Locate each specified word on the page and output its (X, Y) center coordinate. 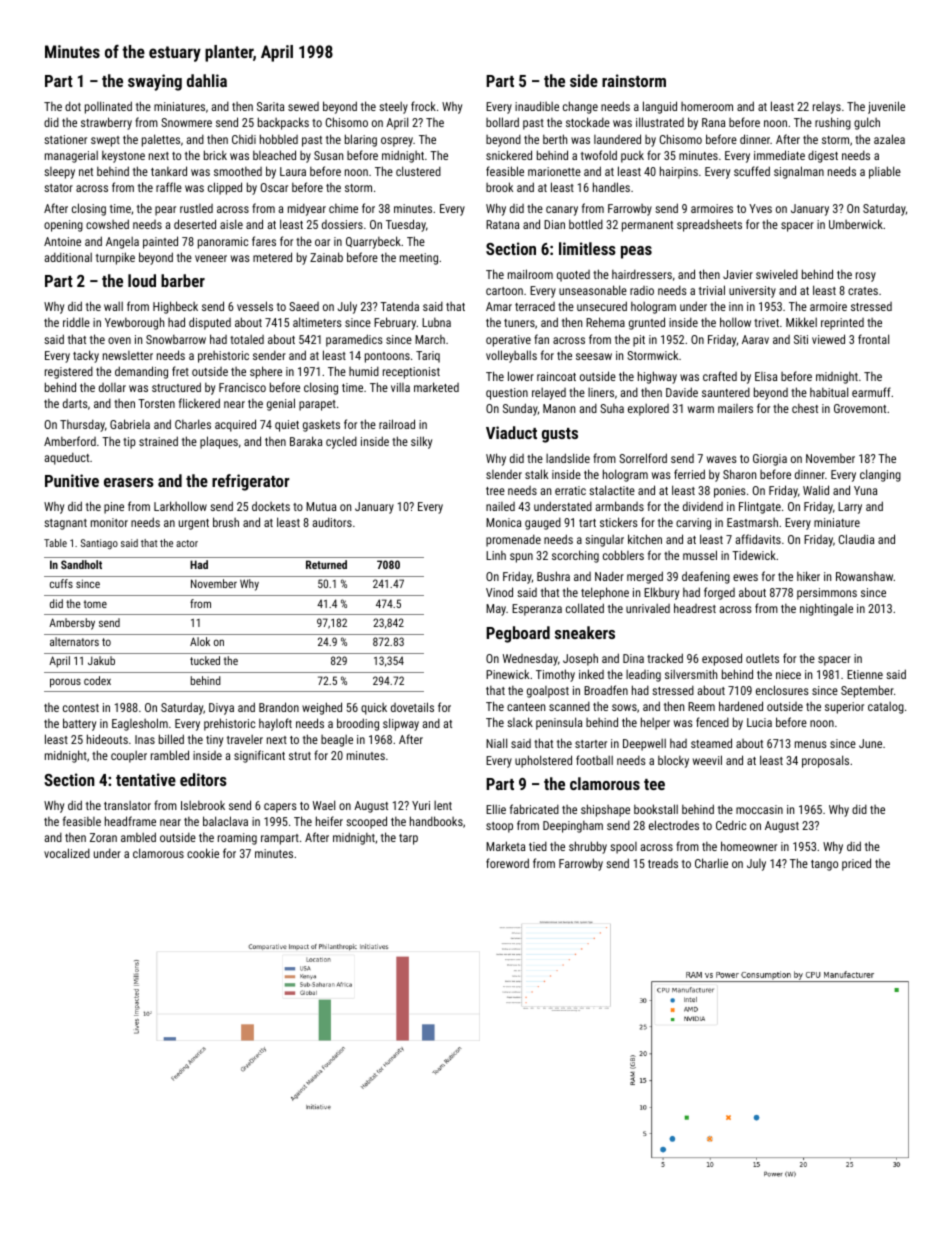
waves (722, 459)
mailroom (530, 274)
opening (63, 226)
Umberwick (856, 224)
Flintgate (760, 507)
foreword (507, 863)
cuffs (61, 583)
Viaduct (511, 432)
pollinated (108, 107)
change (580, 107)
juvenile (886, 107)
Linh (496, 555)
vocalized (67, 853)
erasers (129, 482)
